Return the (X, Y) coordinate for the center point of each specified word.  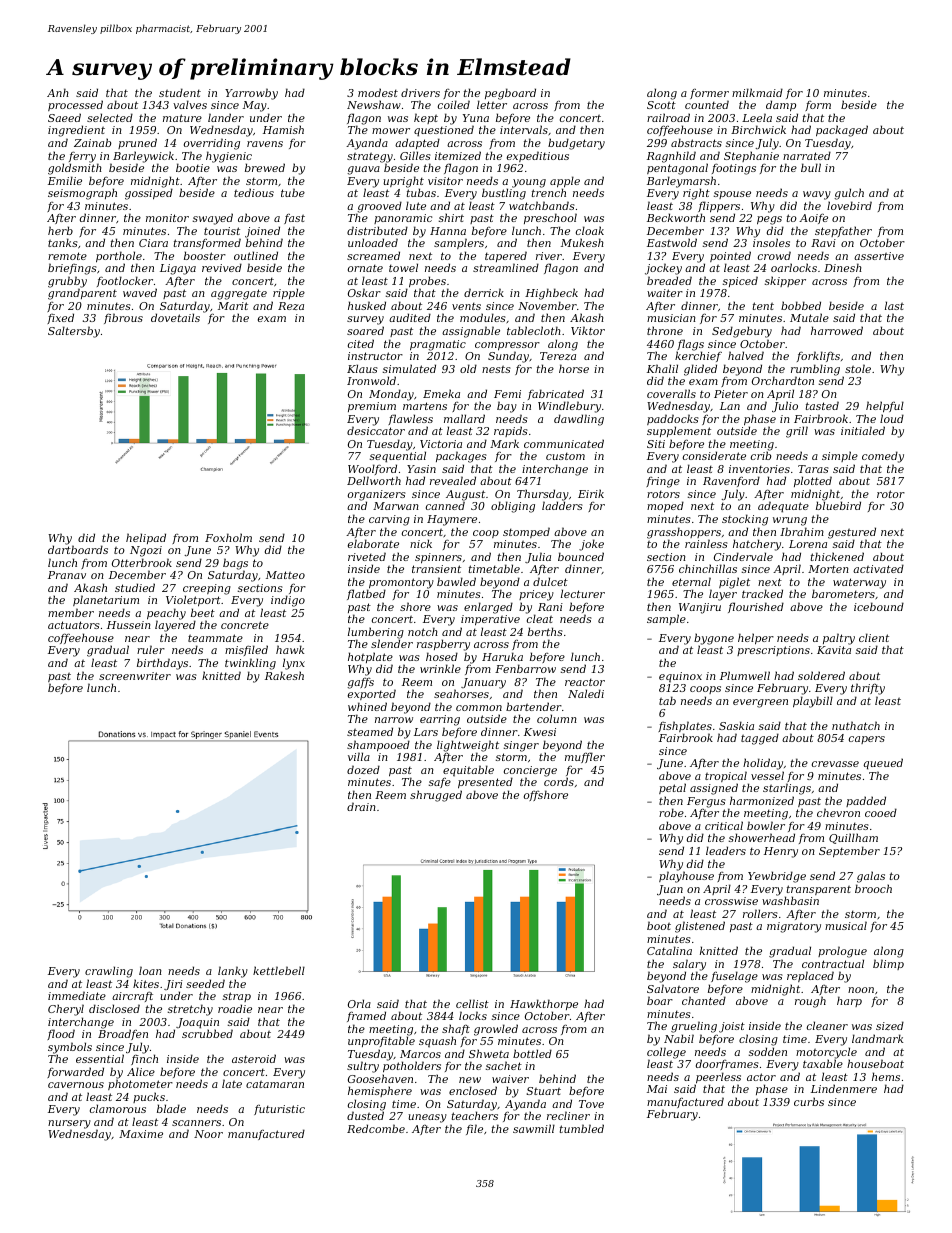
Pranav (67, 575)
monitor (167, 218)
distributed (377, 230)
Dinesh (843, 267)
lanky (233, 972)
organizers (377, 496)
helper (756, 639)
